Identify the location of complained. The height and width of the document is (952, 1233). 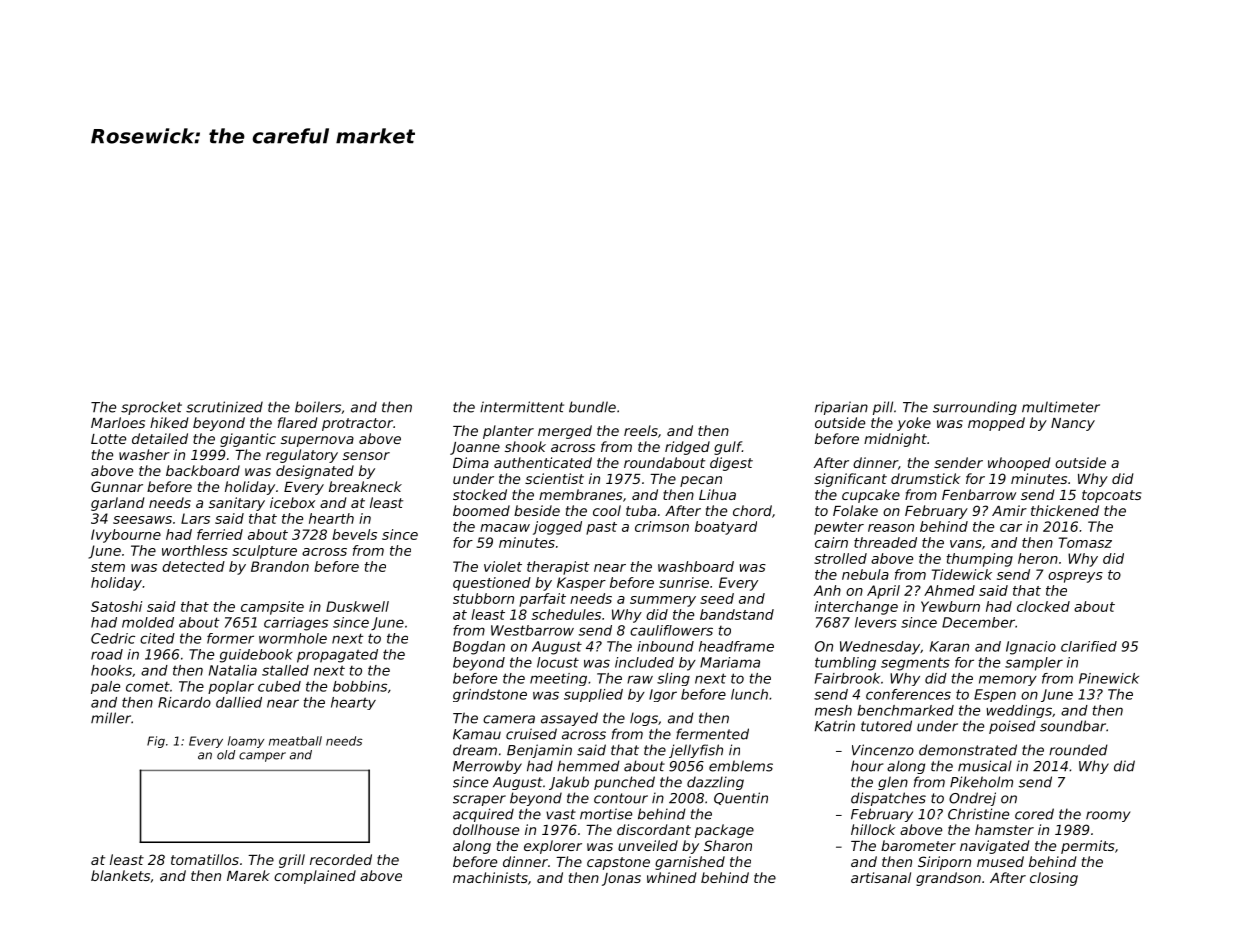
(315, 877).
